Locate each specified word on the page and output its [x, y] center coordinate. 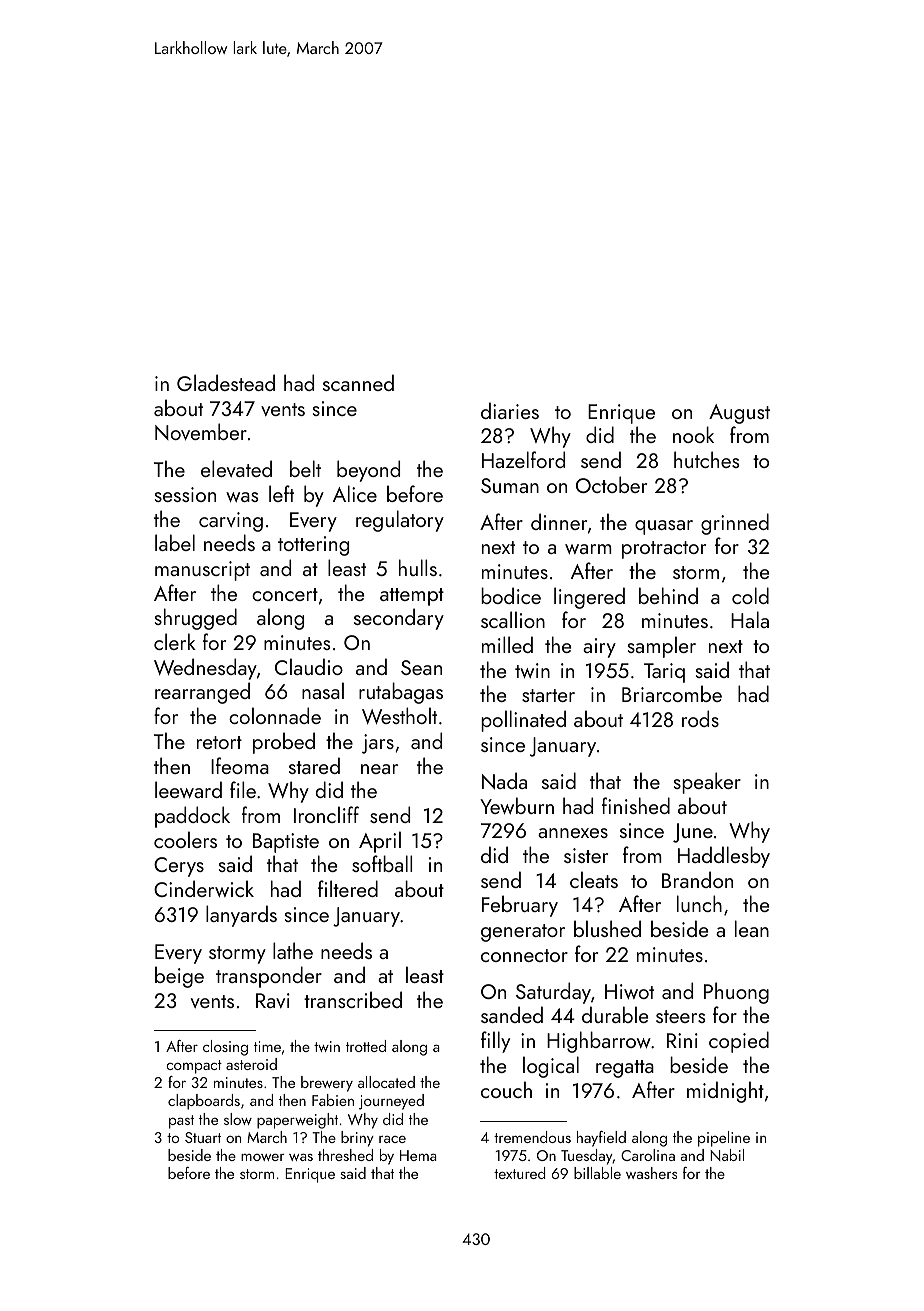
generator [523, 933]
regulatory [400, 521]
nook [693, 434]
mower [262, 1157]
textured [519, 1173]
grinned [735, 524]
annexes [573, 833]
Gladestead [226, 382]
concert [285, 594]
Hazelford [523, 459]
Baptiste [286, 843]
